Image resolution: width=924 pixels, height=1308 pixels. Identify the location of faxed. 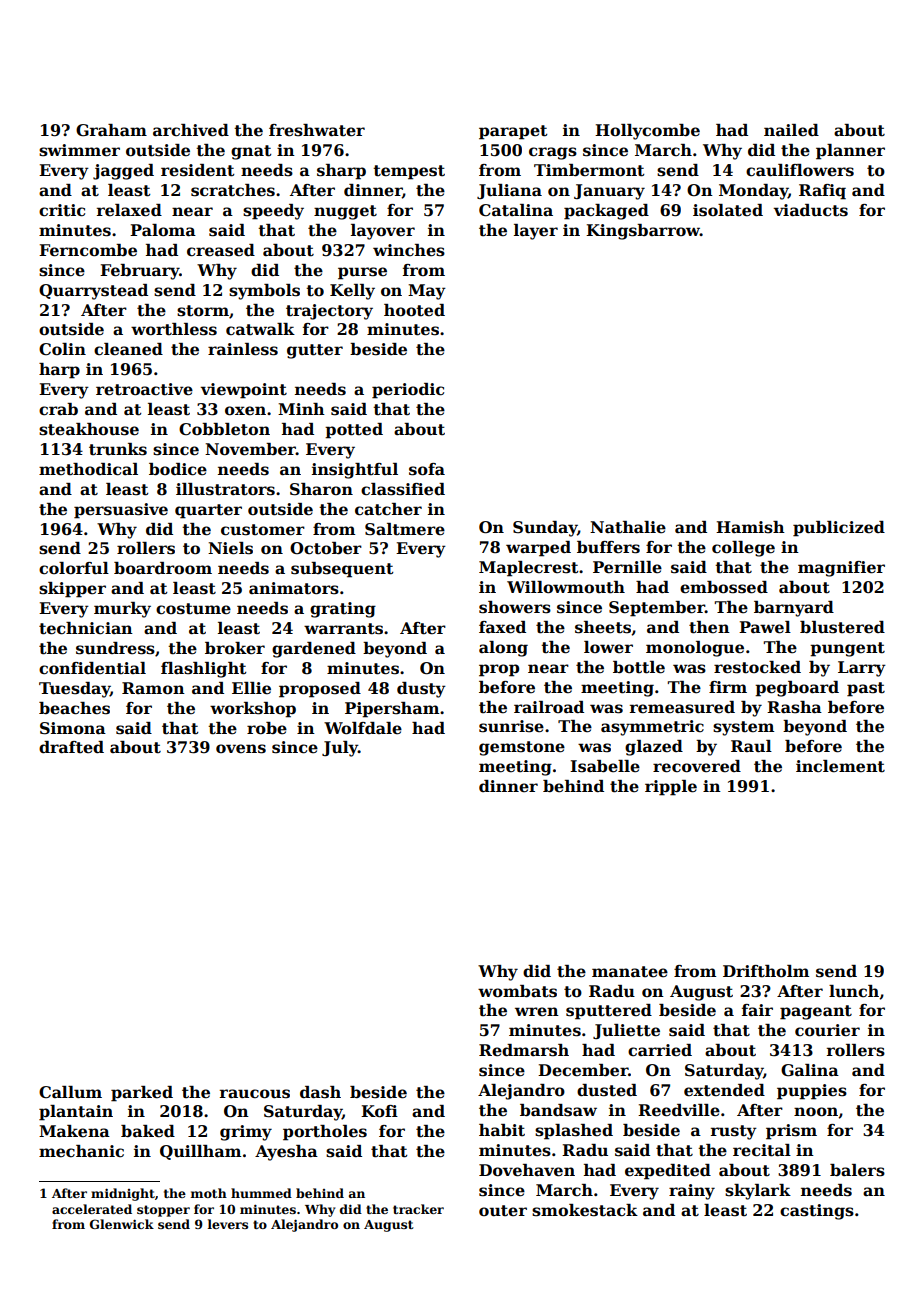
(502, 627).
